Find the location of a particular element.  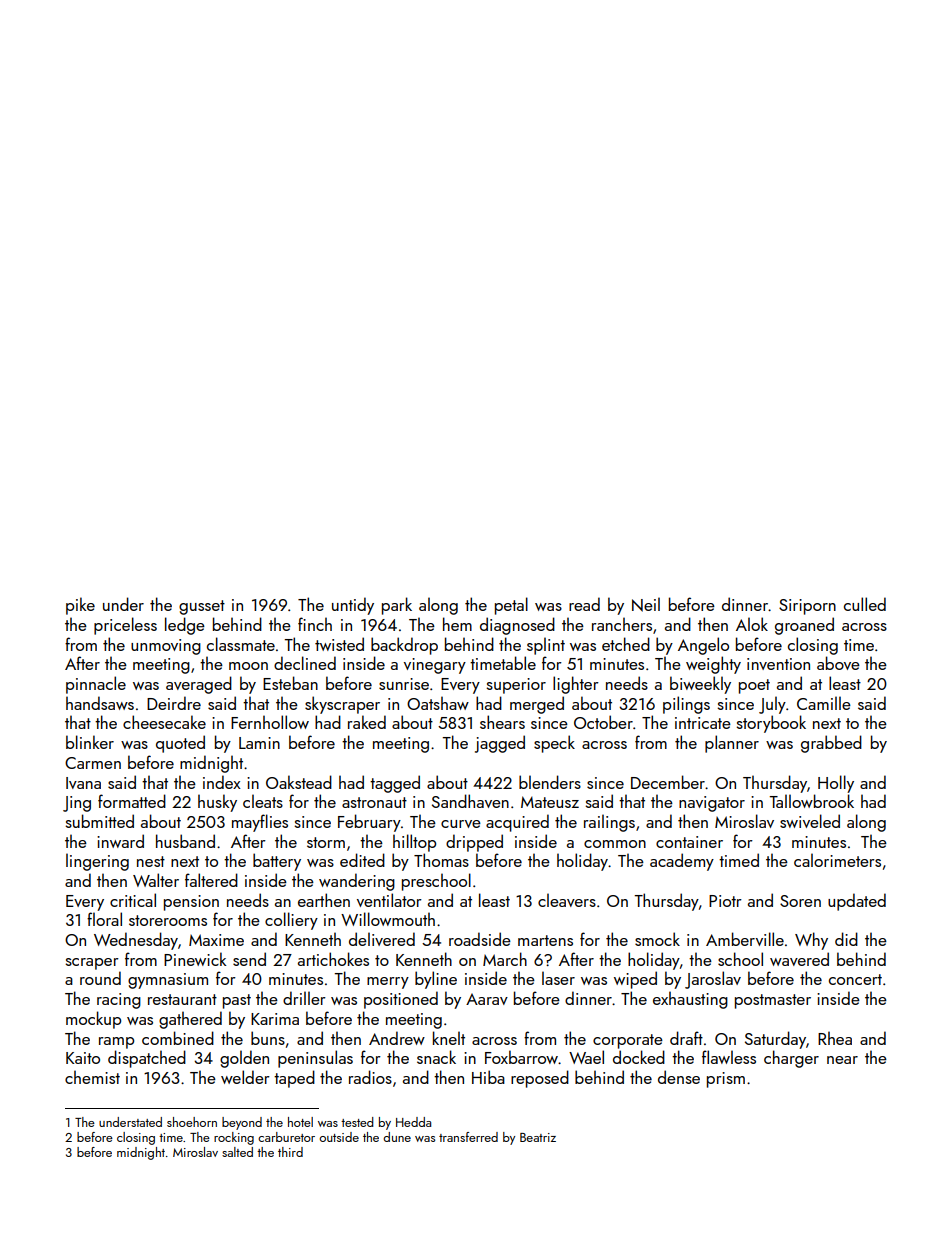

planner is located at coordinates (732, 744).
